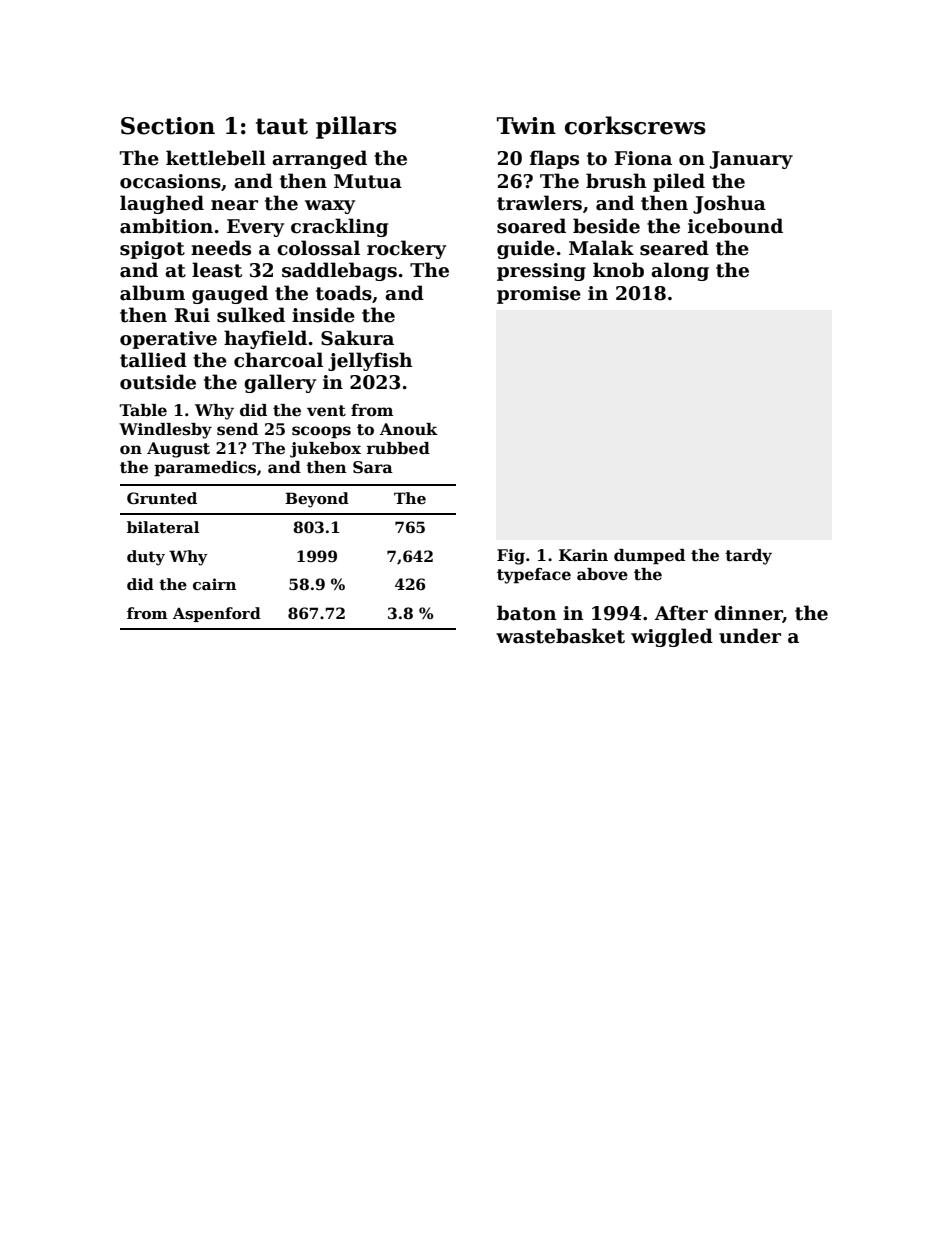 This image has height=1233, width=952. What do you see at coordinates (168, 126) in the image?
I see `Section` at bounding box center [168, 126].
